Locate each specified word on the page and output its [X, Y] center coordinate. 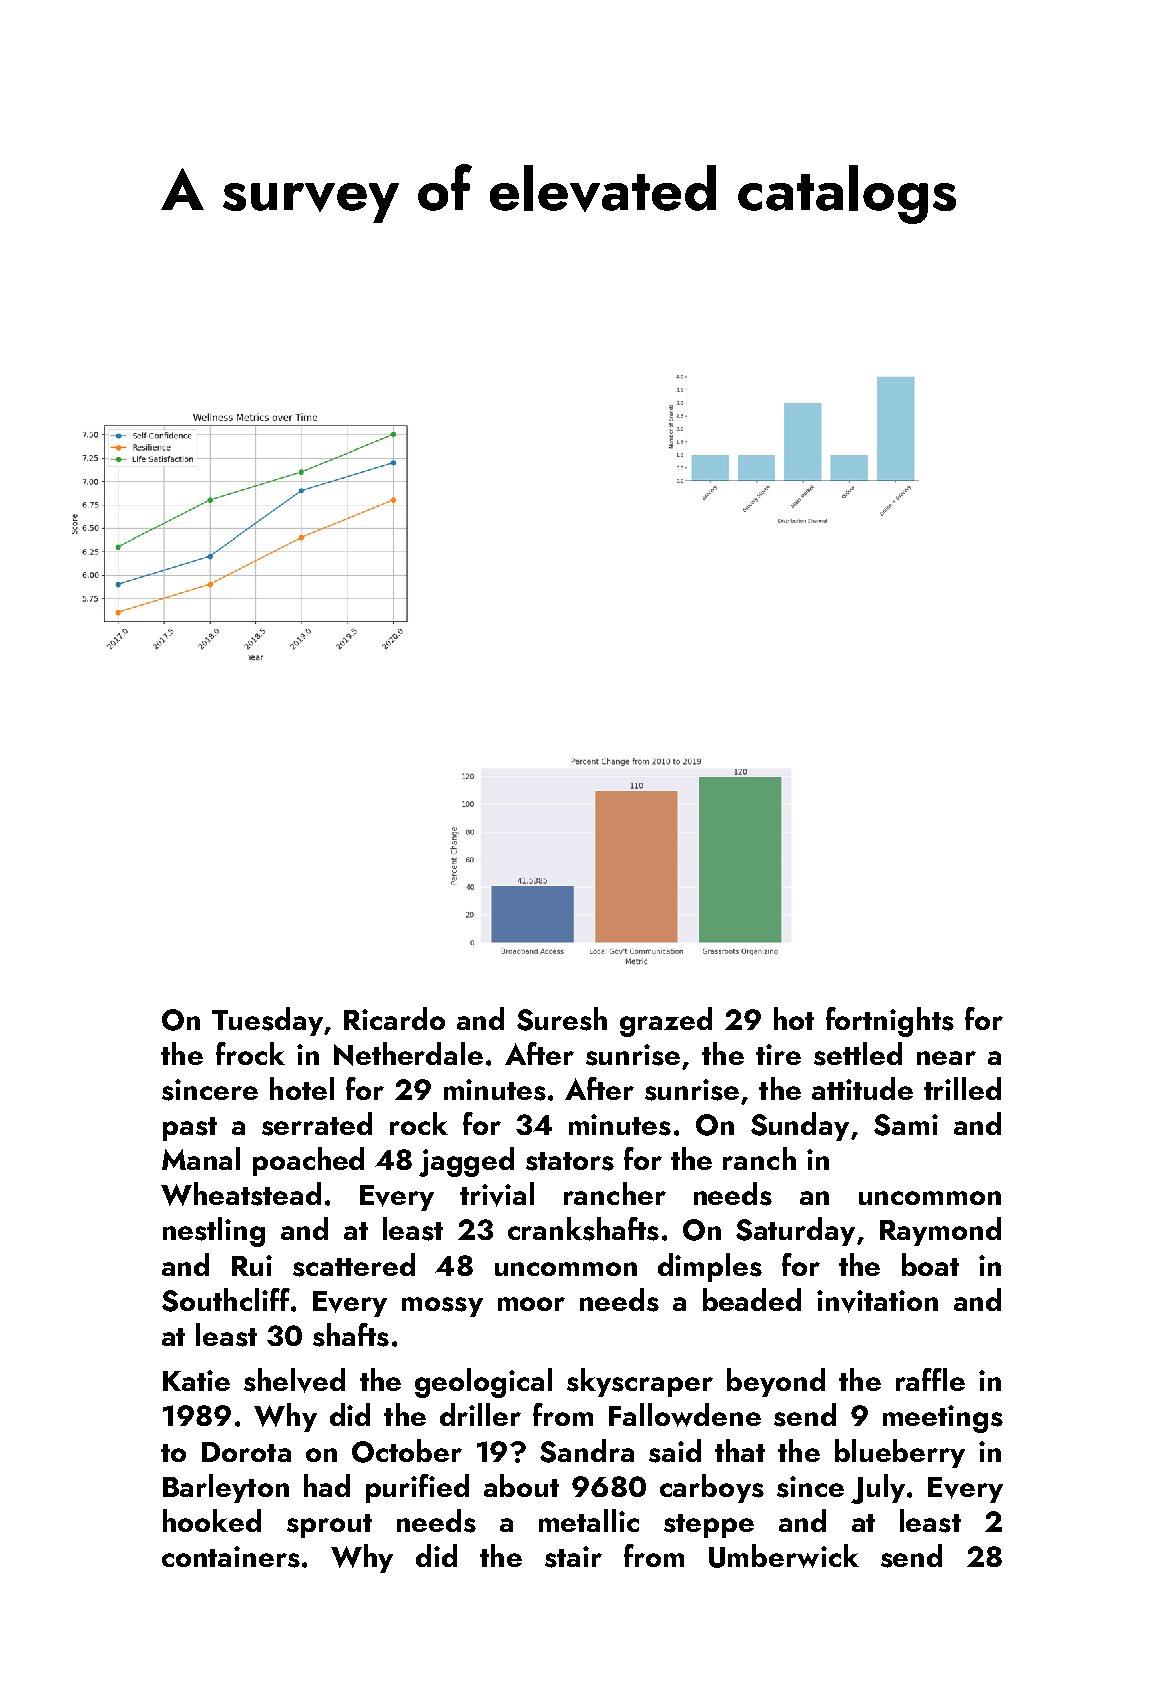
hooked [212, 1520]
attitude [862, 1088]
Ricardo [394, 1018]
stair [573, 1557]
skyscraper [640, 1382]
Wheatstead [241, 1194]
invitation [877, 1301]
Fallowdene [685, 1415]
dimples [710, 1267]
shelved [294, 1380]
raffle [930, 1379]
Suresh [562, 1019]
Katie [196, 1380]
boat [930, 1264]
